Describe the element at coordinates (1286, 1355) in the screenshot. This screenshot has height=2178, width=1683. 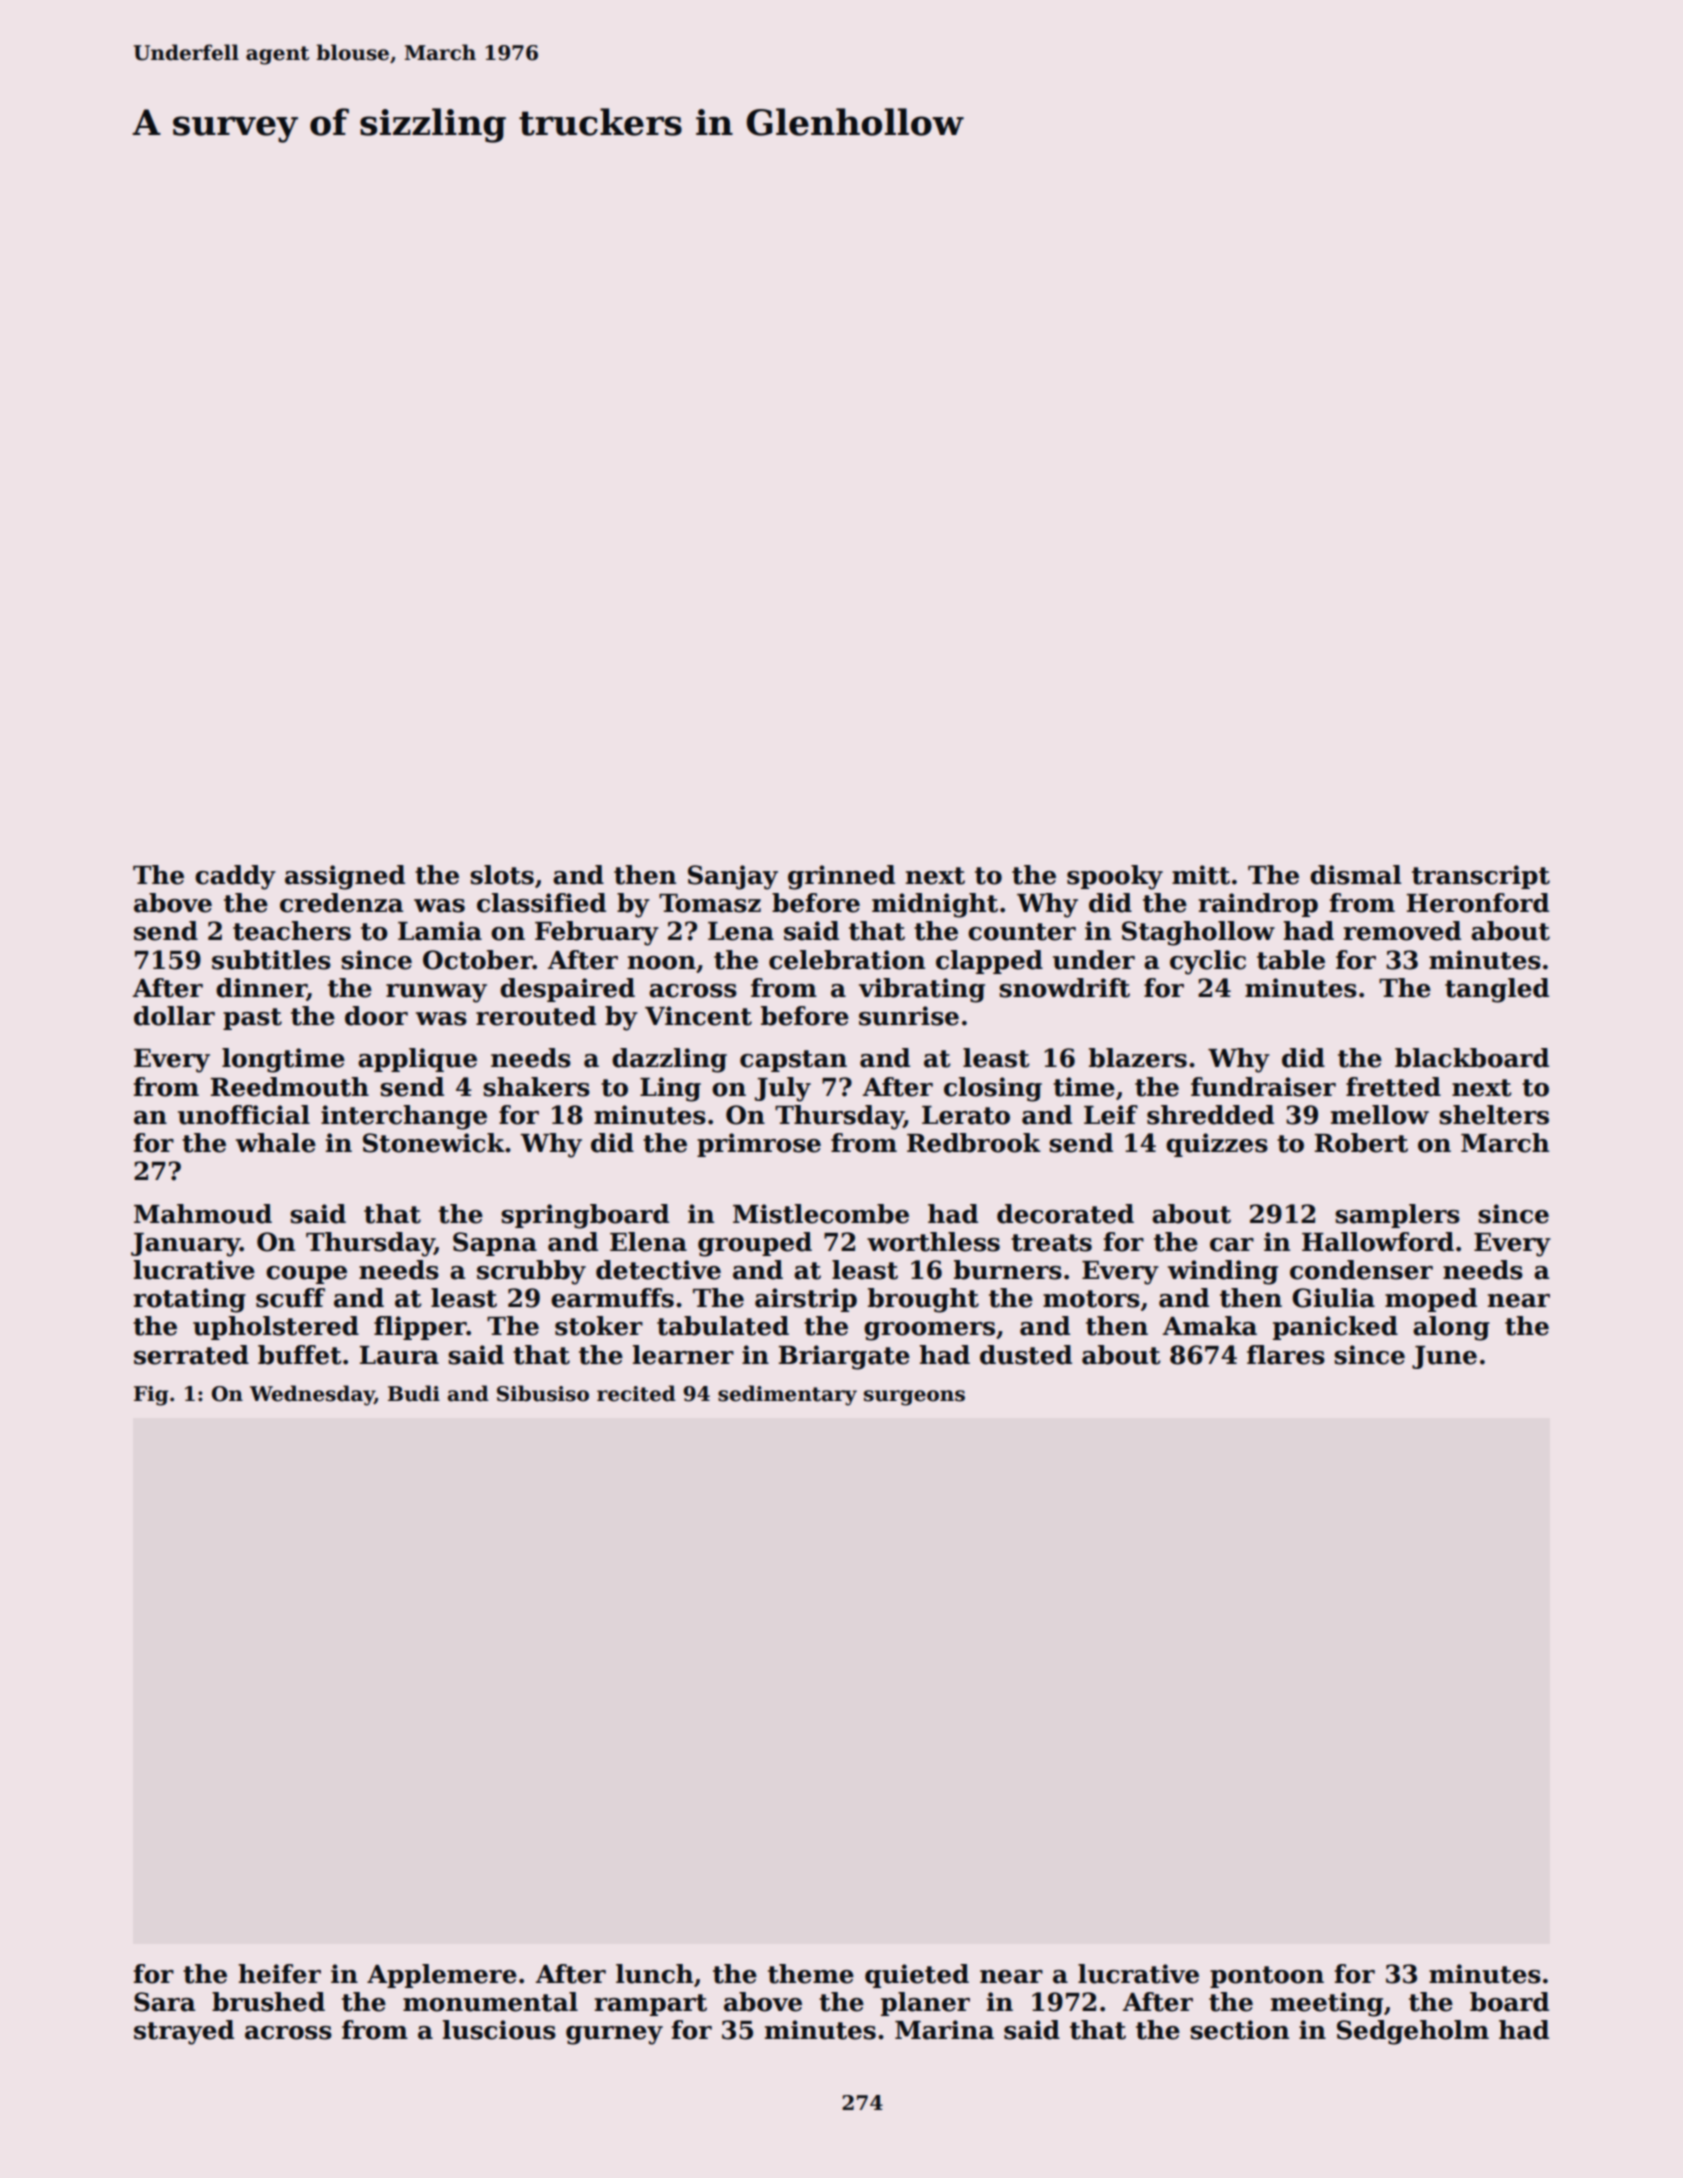
I see `flares` at that location.
